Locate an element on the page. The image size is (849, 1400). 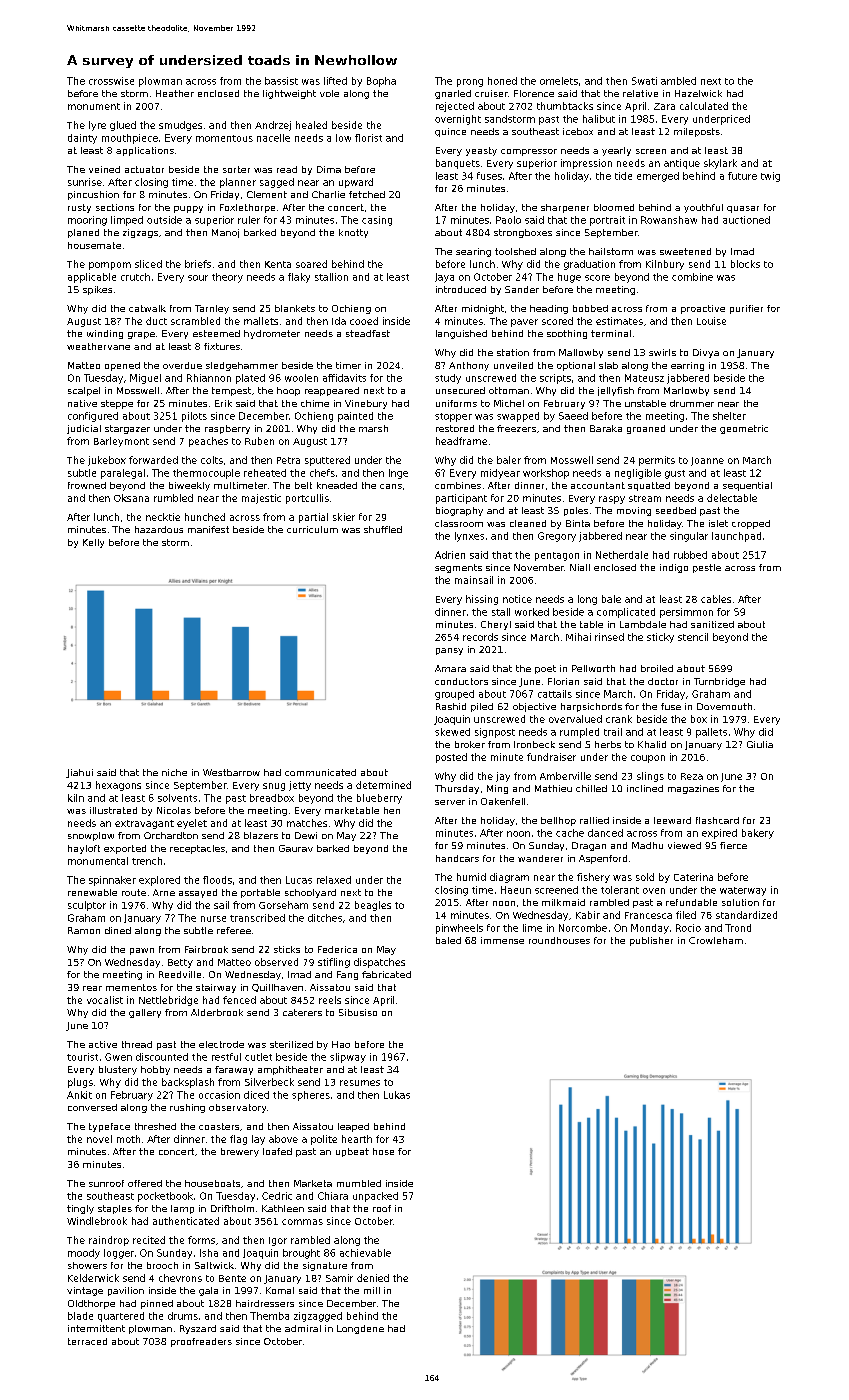
exported is located at coordinates (125, 849).
